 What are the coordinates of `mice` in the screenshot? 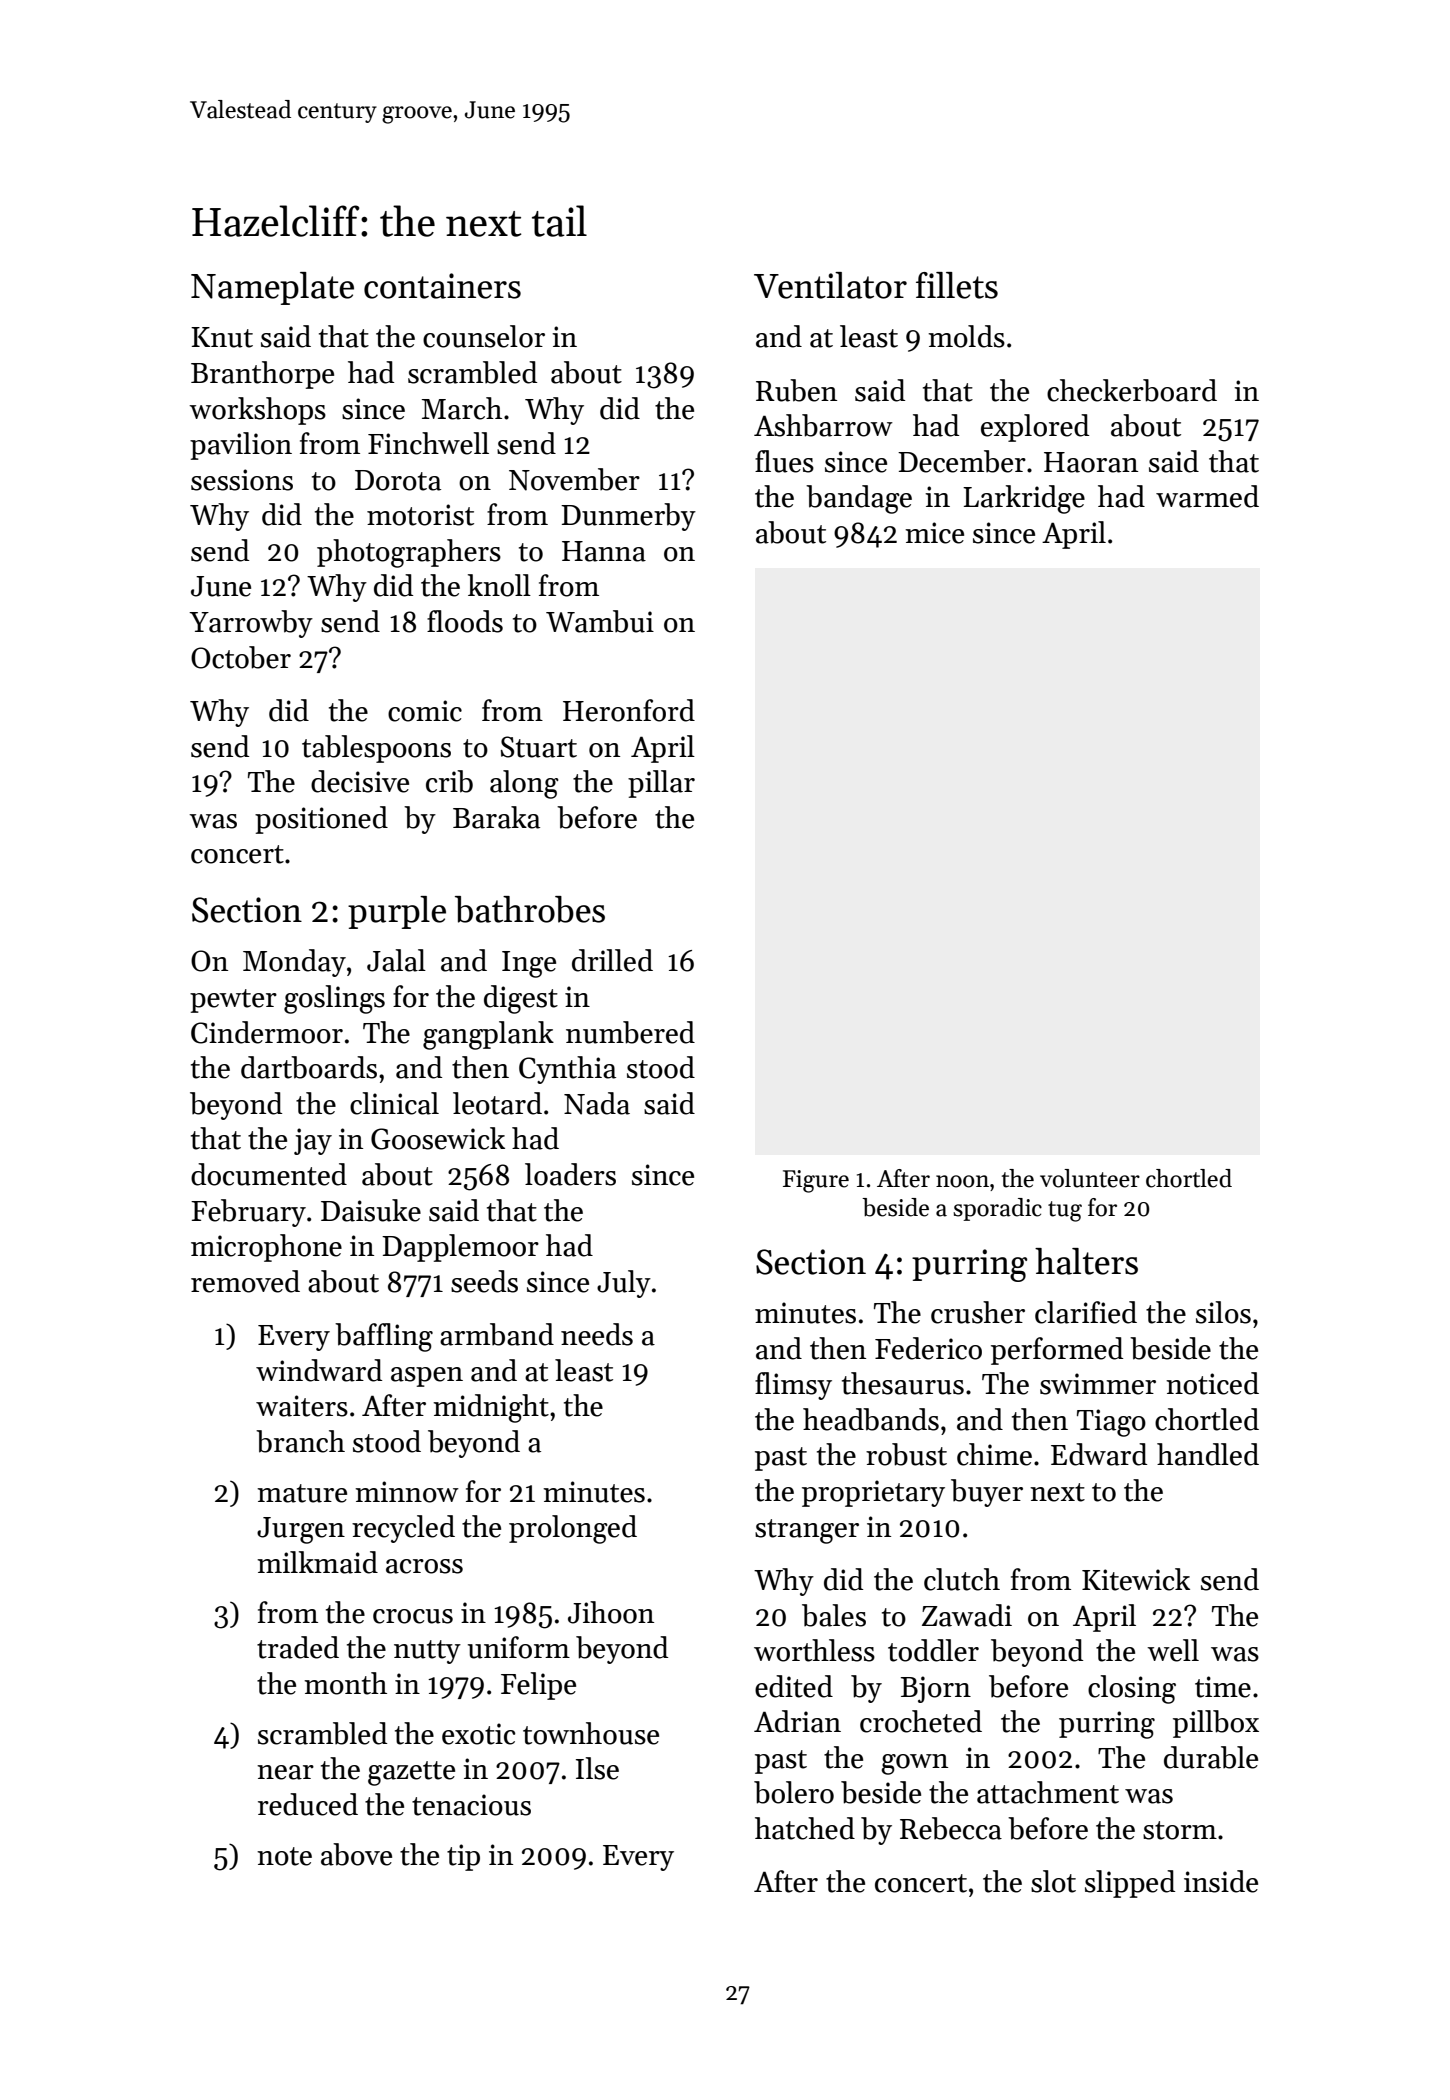 It's located at (934, 533).
